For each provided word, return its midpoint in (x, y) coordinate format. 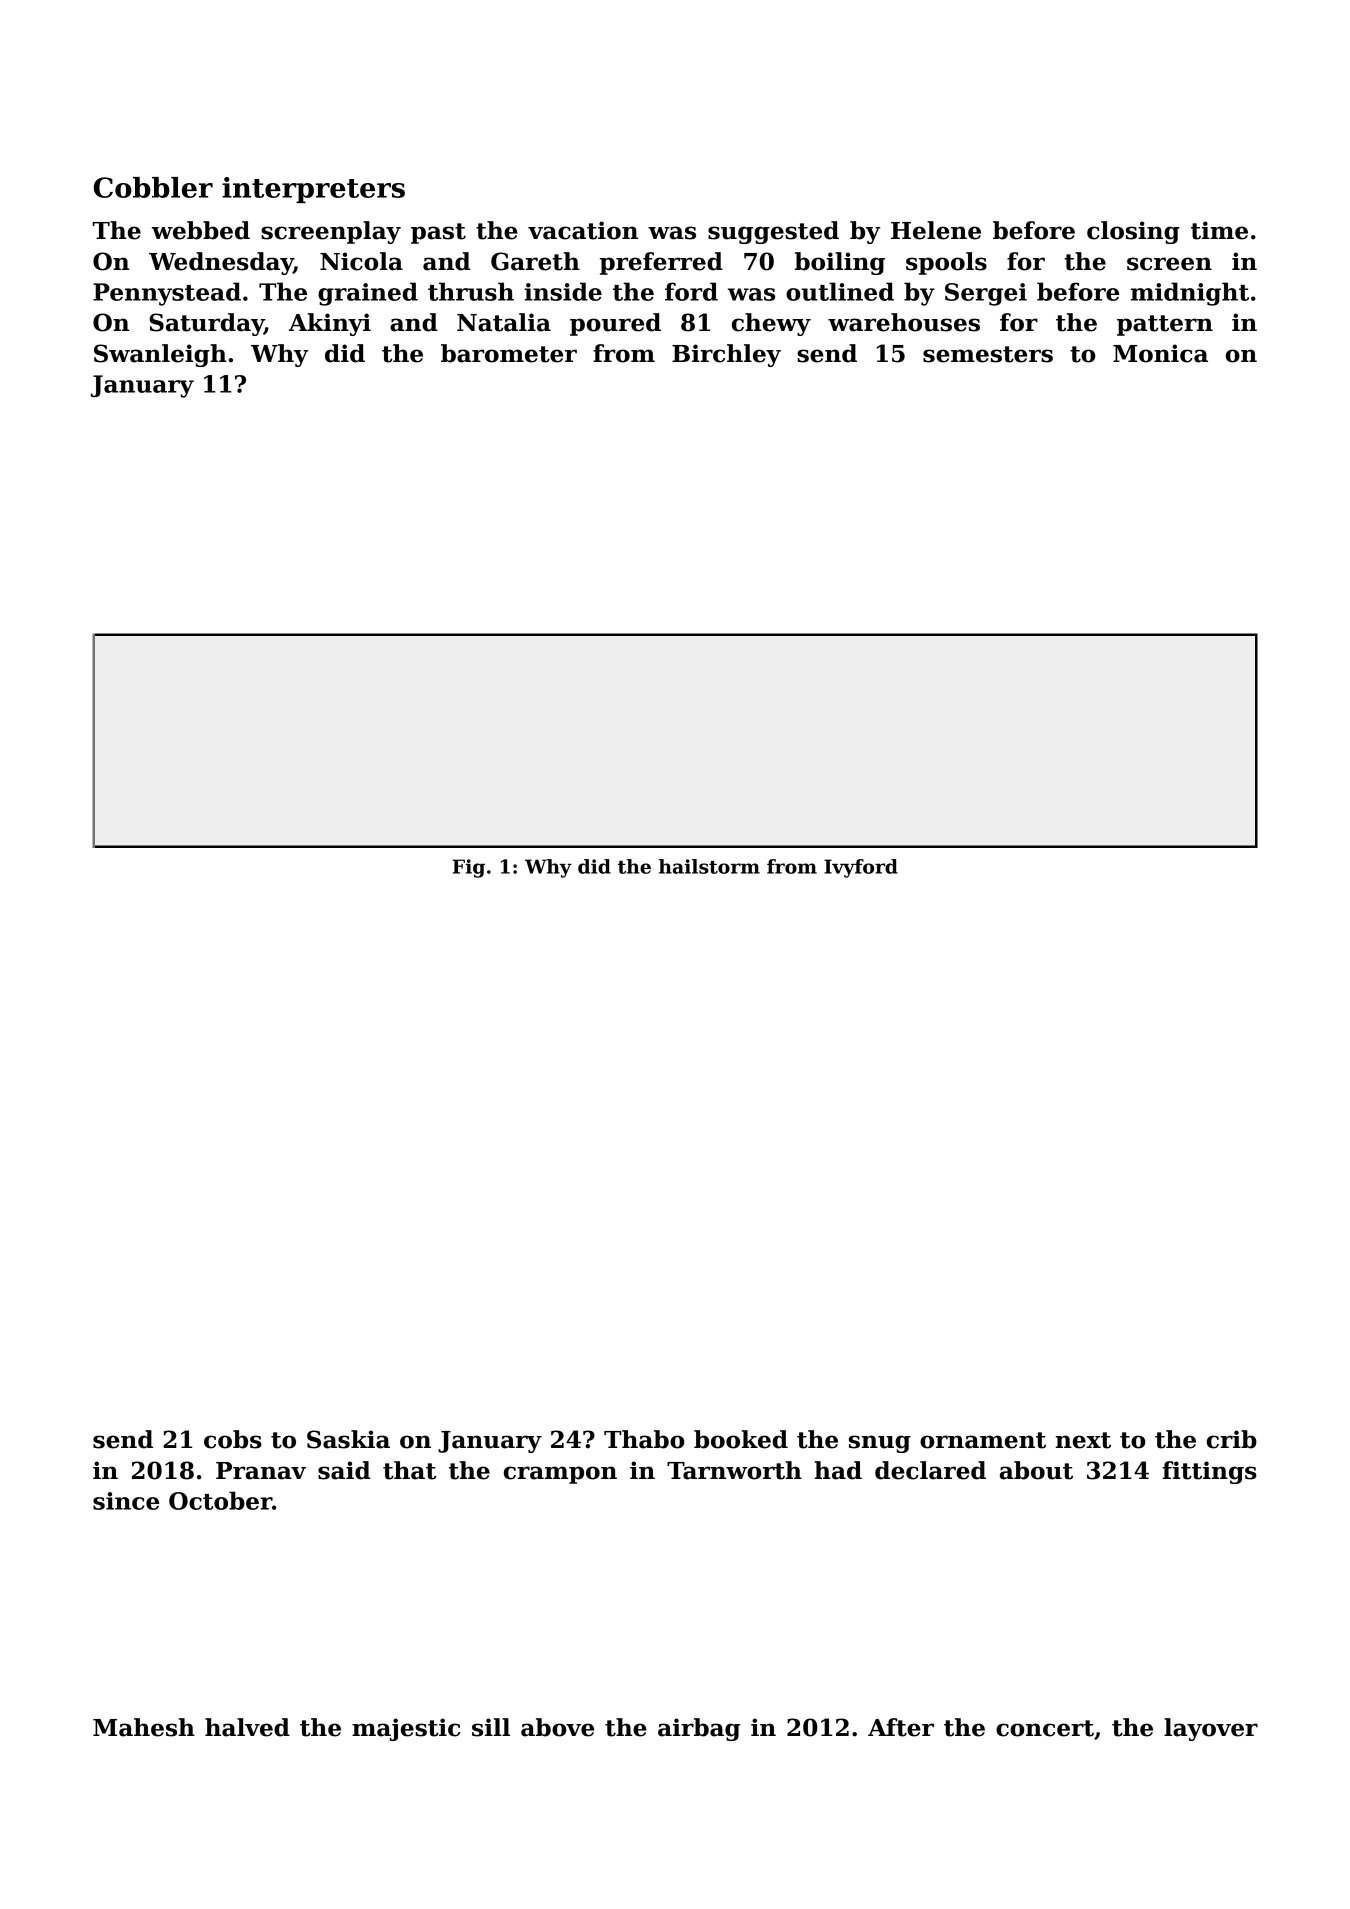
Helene (936, 230)
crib (1232, 1439)
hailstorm (709, 866)
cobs (233, 1439)
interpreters (313, 190)
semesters (988, 354)
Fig (468, 868)
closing (1133, 232)
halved (247, 1727)
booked (741, 1439)
